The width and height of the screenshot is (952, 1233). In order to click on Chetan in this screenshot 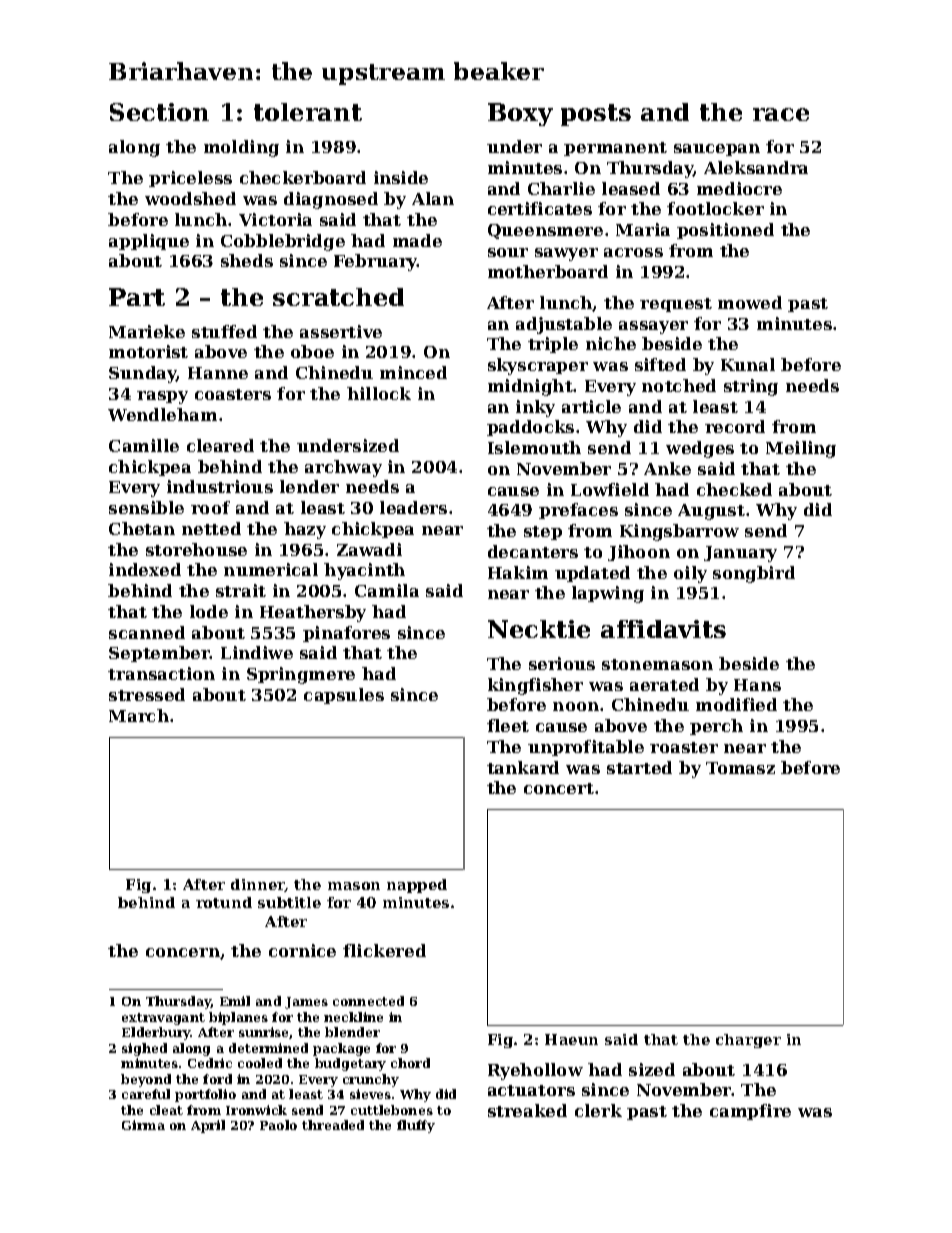, I will do `click(142, 528)`.
